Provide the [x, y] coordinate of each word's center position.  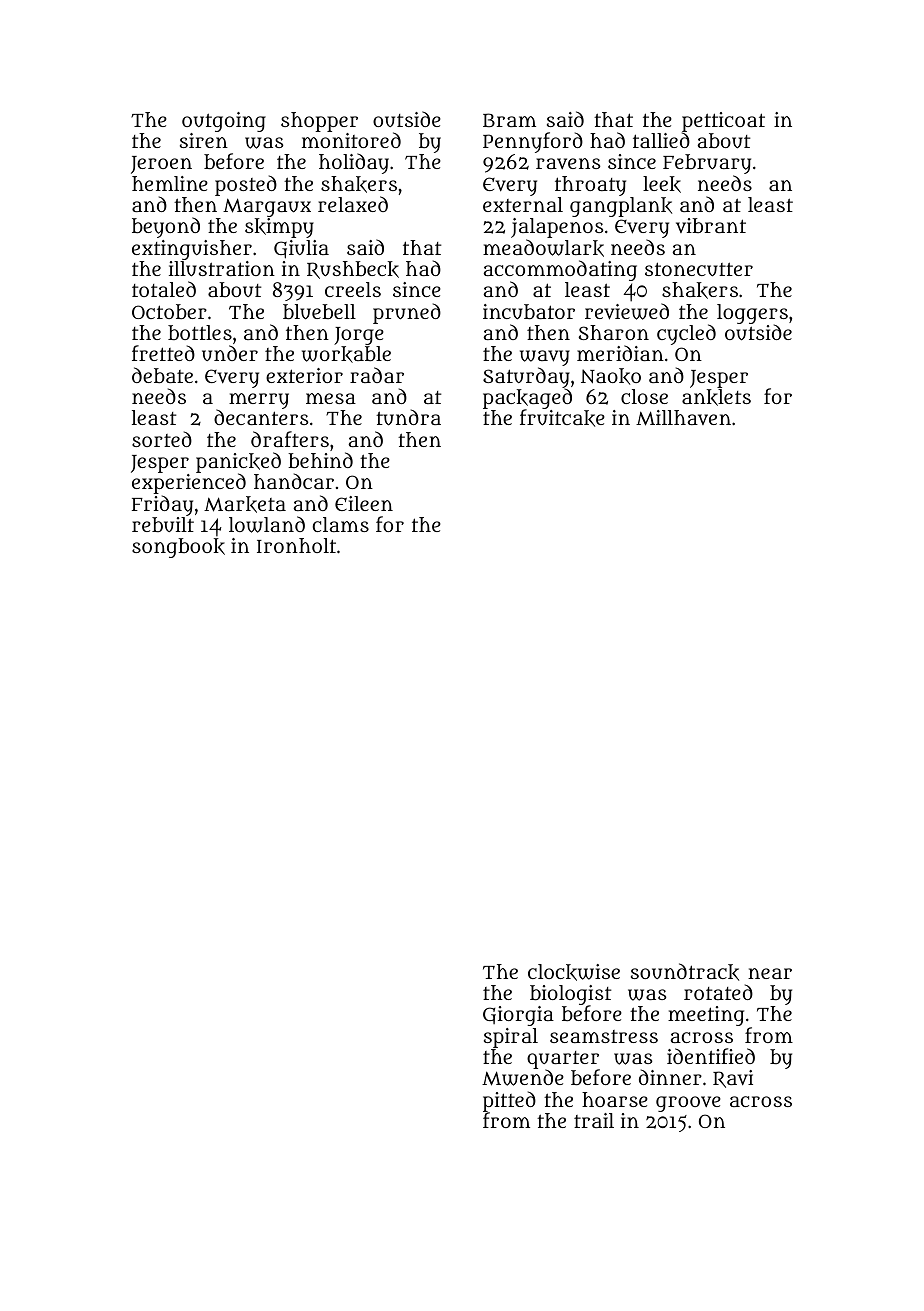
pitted [509, 1102]
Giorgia [518, 1016]
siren [204, 140]
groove [688, 1104]
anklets [716, 397]
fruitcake [562, 418]
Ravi [733, 1079]
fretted [163, 353]
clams [341, 524]
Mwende [523, 1078]
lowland [267, 524]
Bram [509, 120]
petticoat [723, 122]
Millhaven [683, 418]
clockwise [574, 972]
